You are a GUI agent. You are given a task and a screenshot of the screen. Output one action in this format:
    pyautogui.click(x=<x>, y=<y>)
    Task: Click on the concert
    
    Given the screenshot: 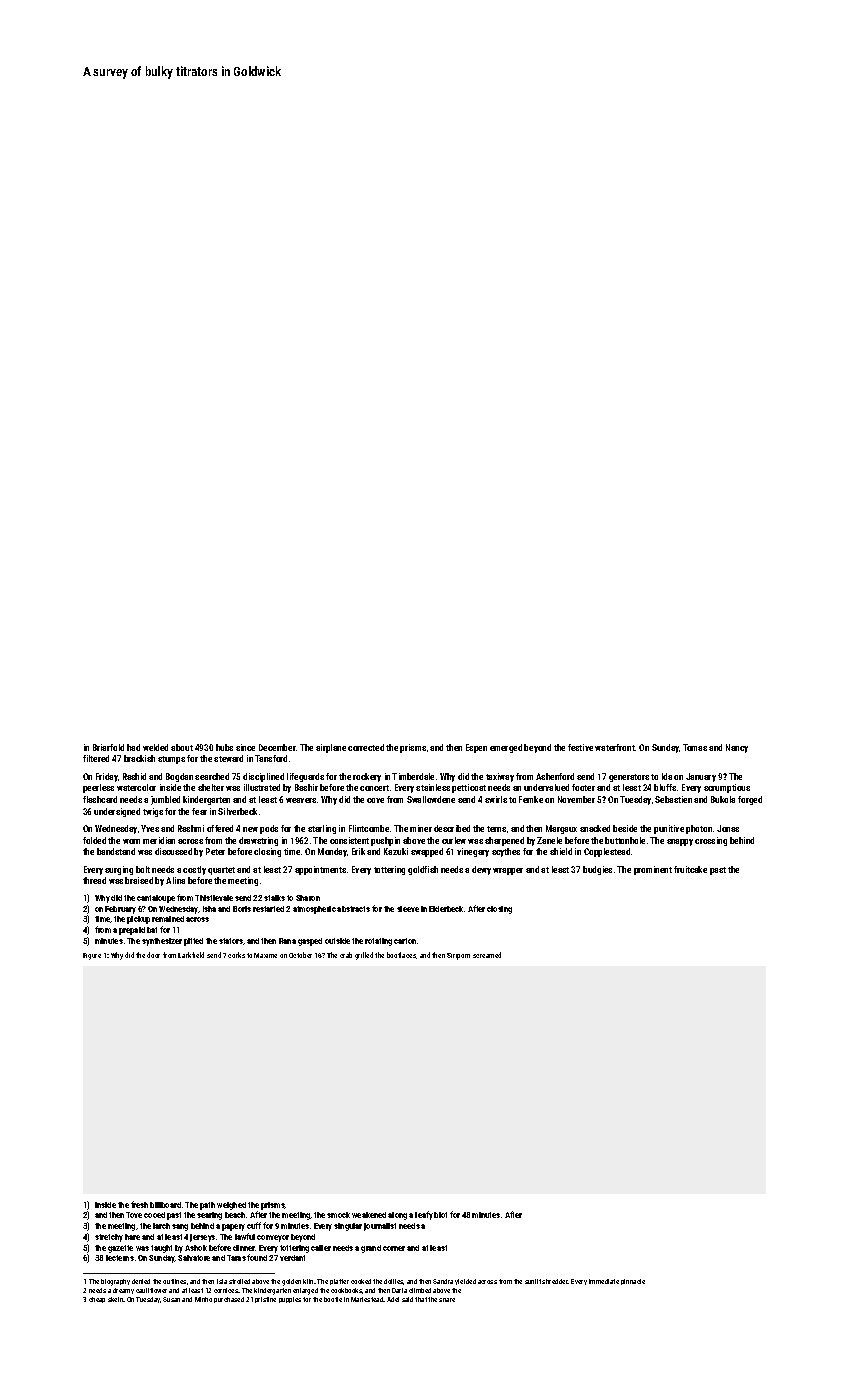 What is the action you would take?
    pyautogui.click(x=374, y=788)
